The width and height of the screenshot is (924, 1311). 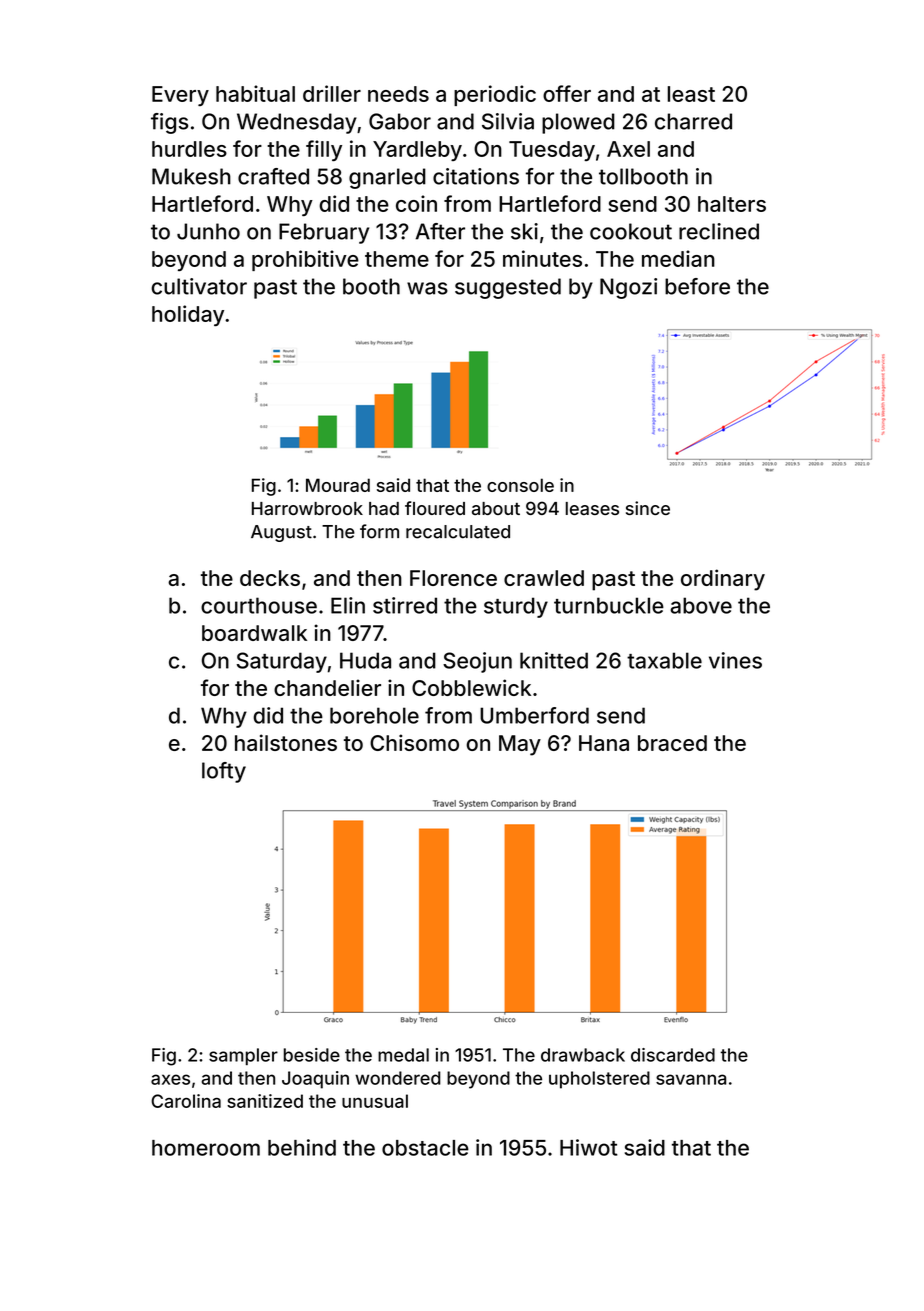 I want to click on about, so click(x=496, y=508).
